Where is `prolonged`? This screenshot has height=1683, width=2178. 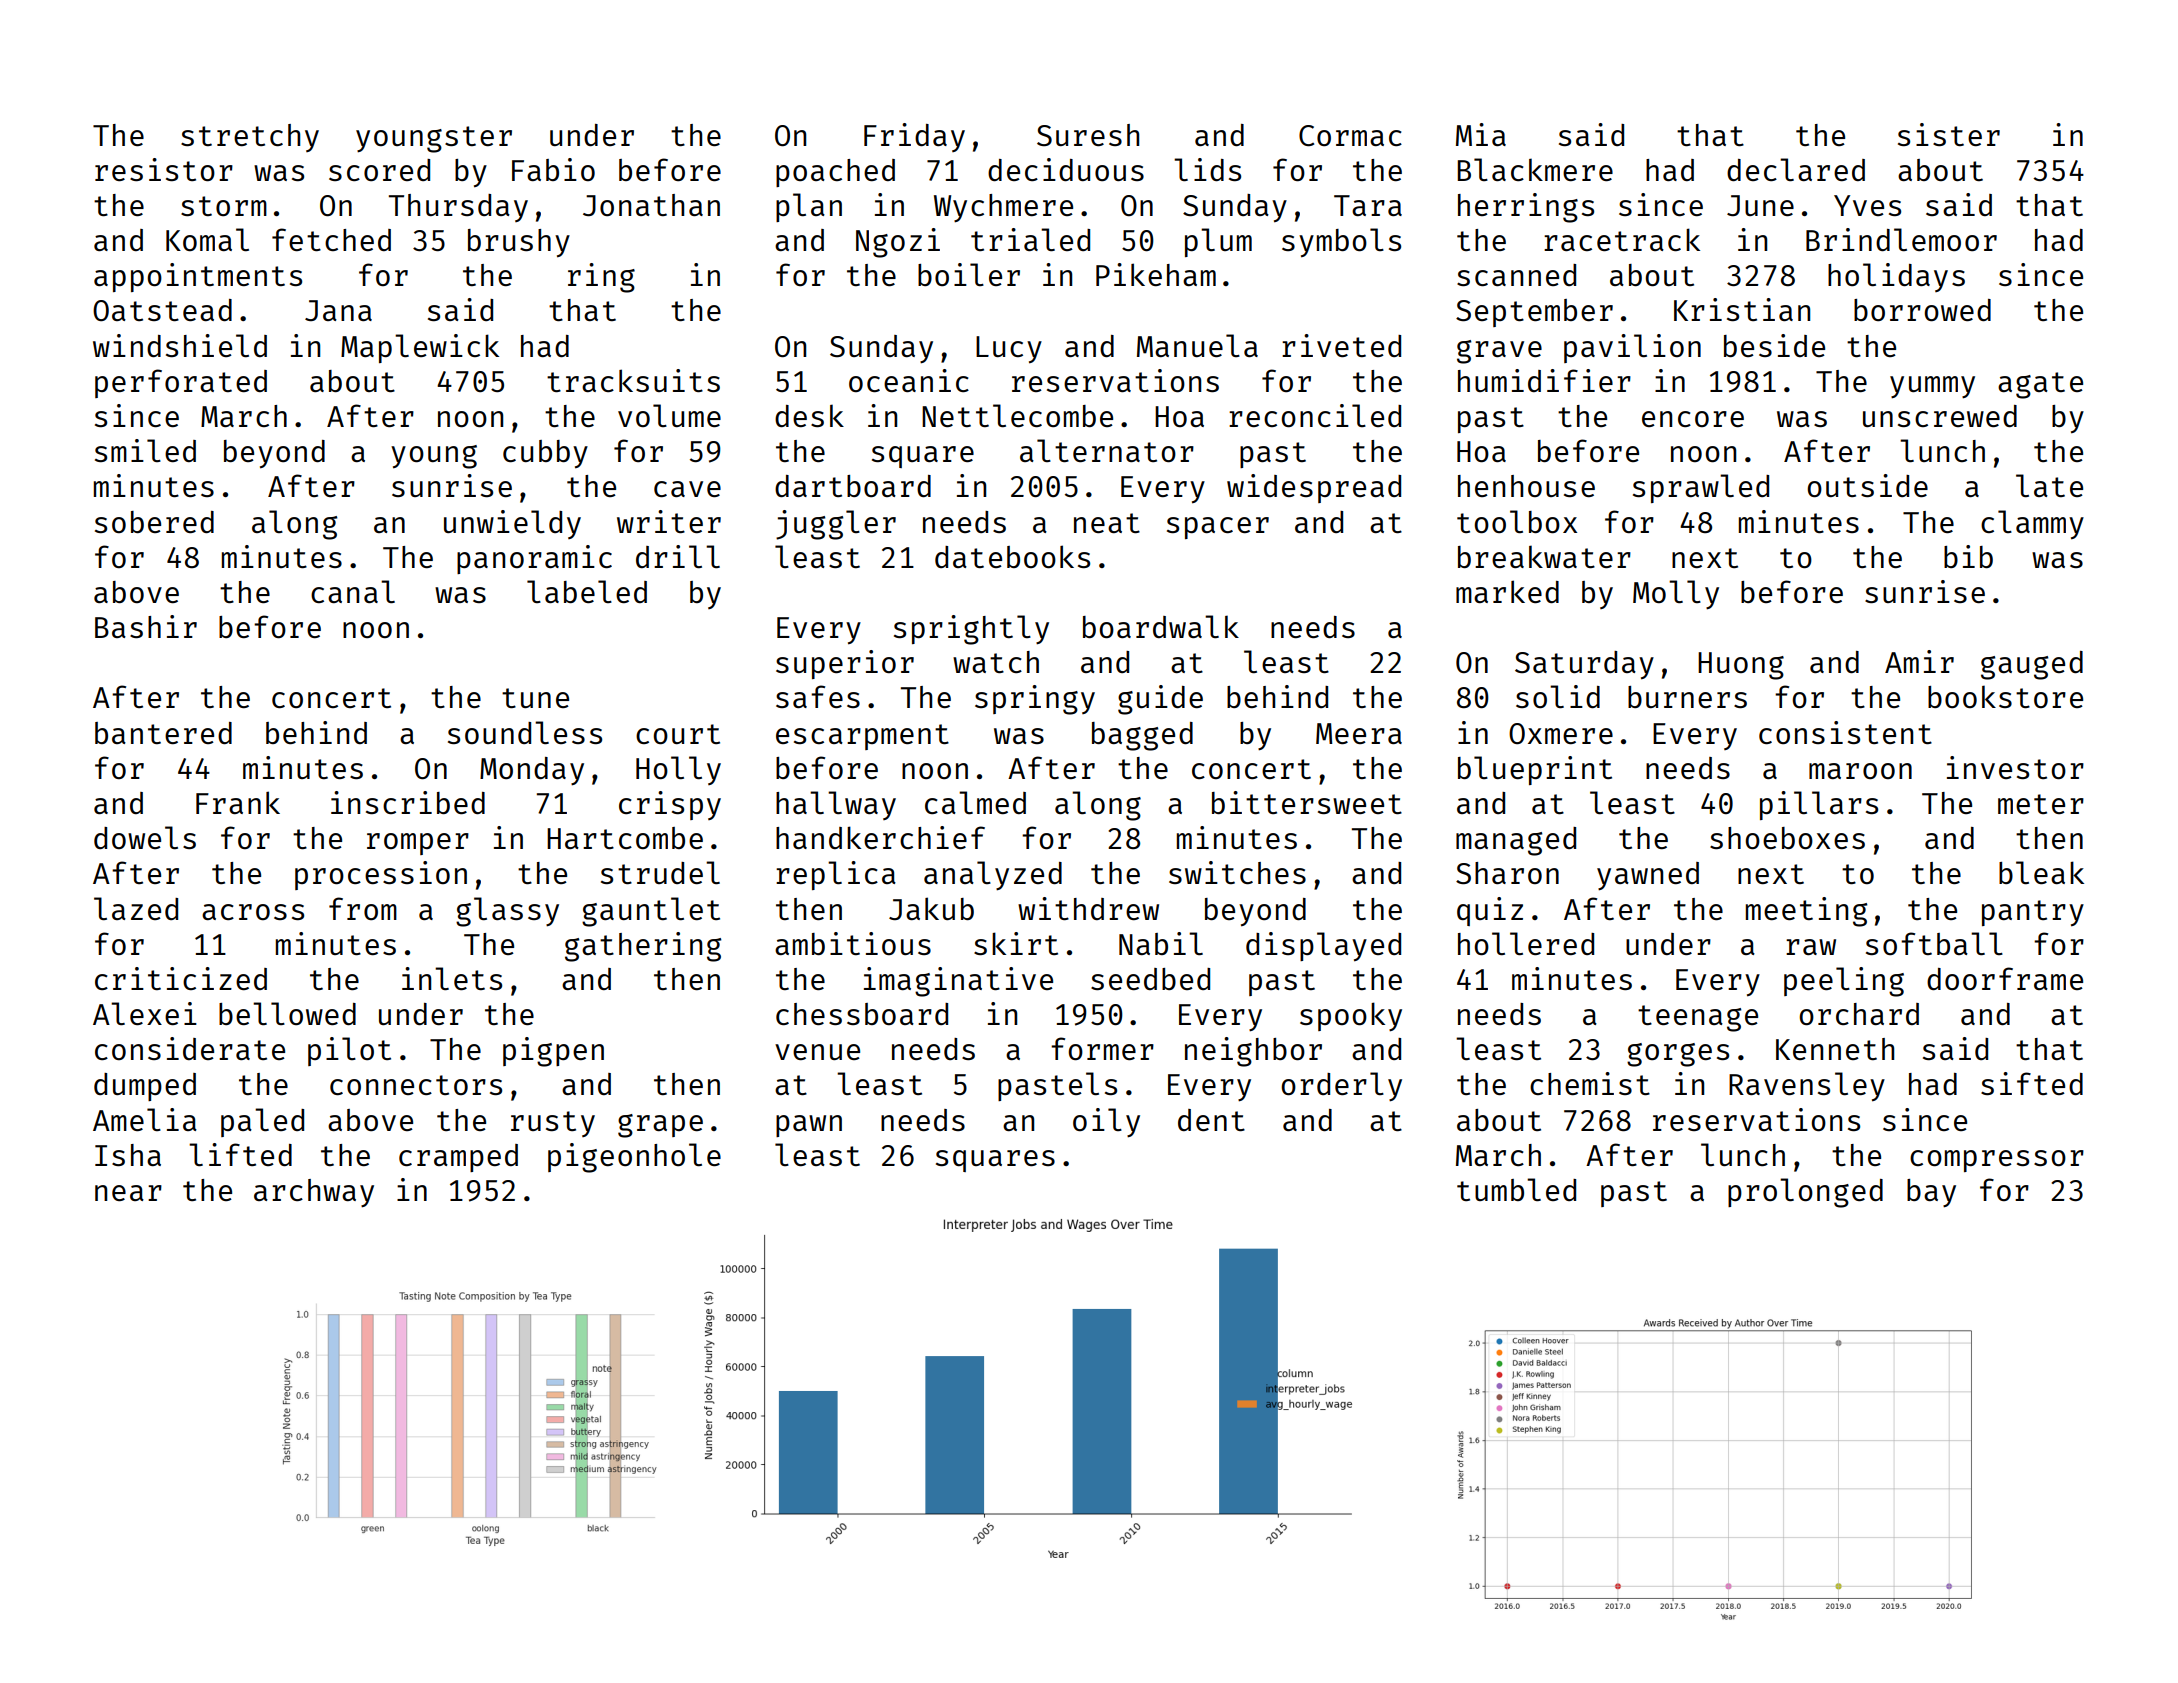 prolonged is located at coordinates (1805, 1193).
